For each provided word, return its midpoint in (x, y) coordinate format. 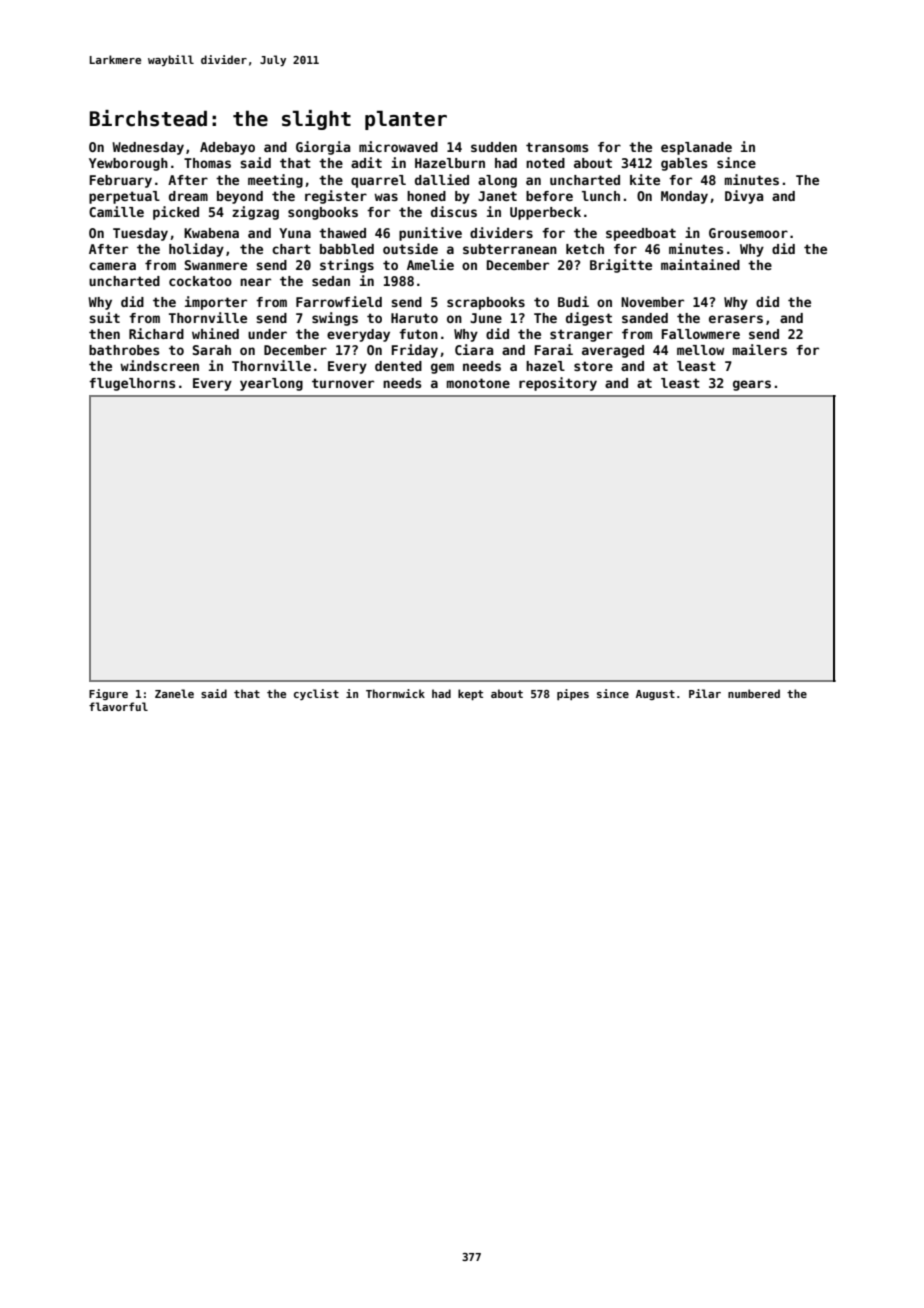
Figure (108, 694)
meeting (275, 181)
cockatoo (200, 281)
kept (470, 694)
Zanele (174, 693)
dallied (442, 179)
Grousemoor (748, 233)
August (655, 695)
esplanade (696, 148)
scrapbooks (486, 303)
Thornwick (395, 693)
